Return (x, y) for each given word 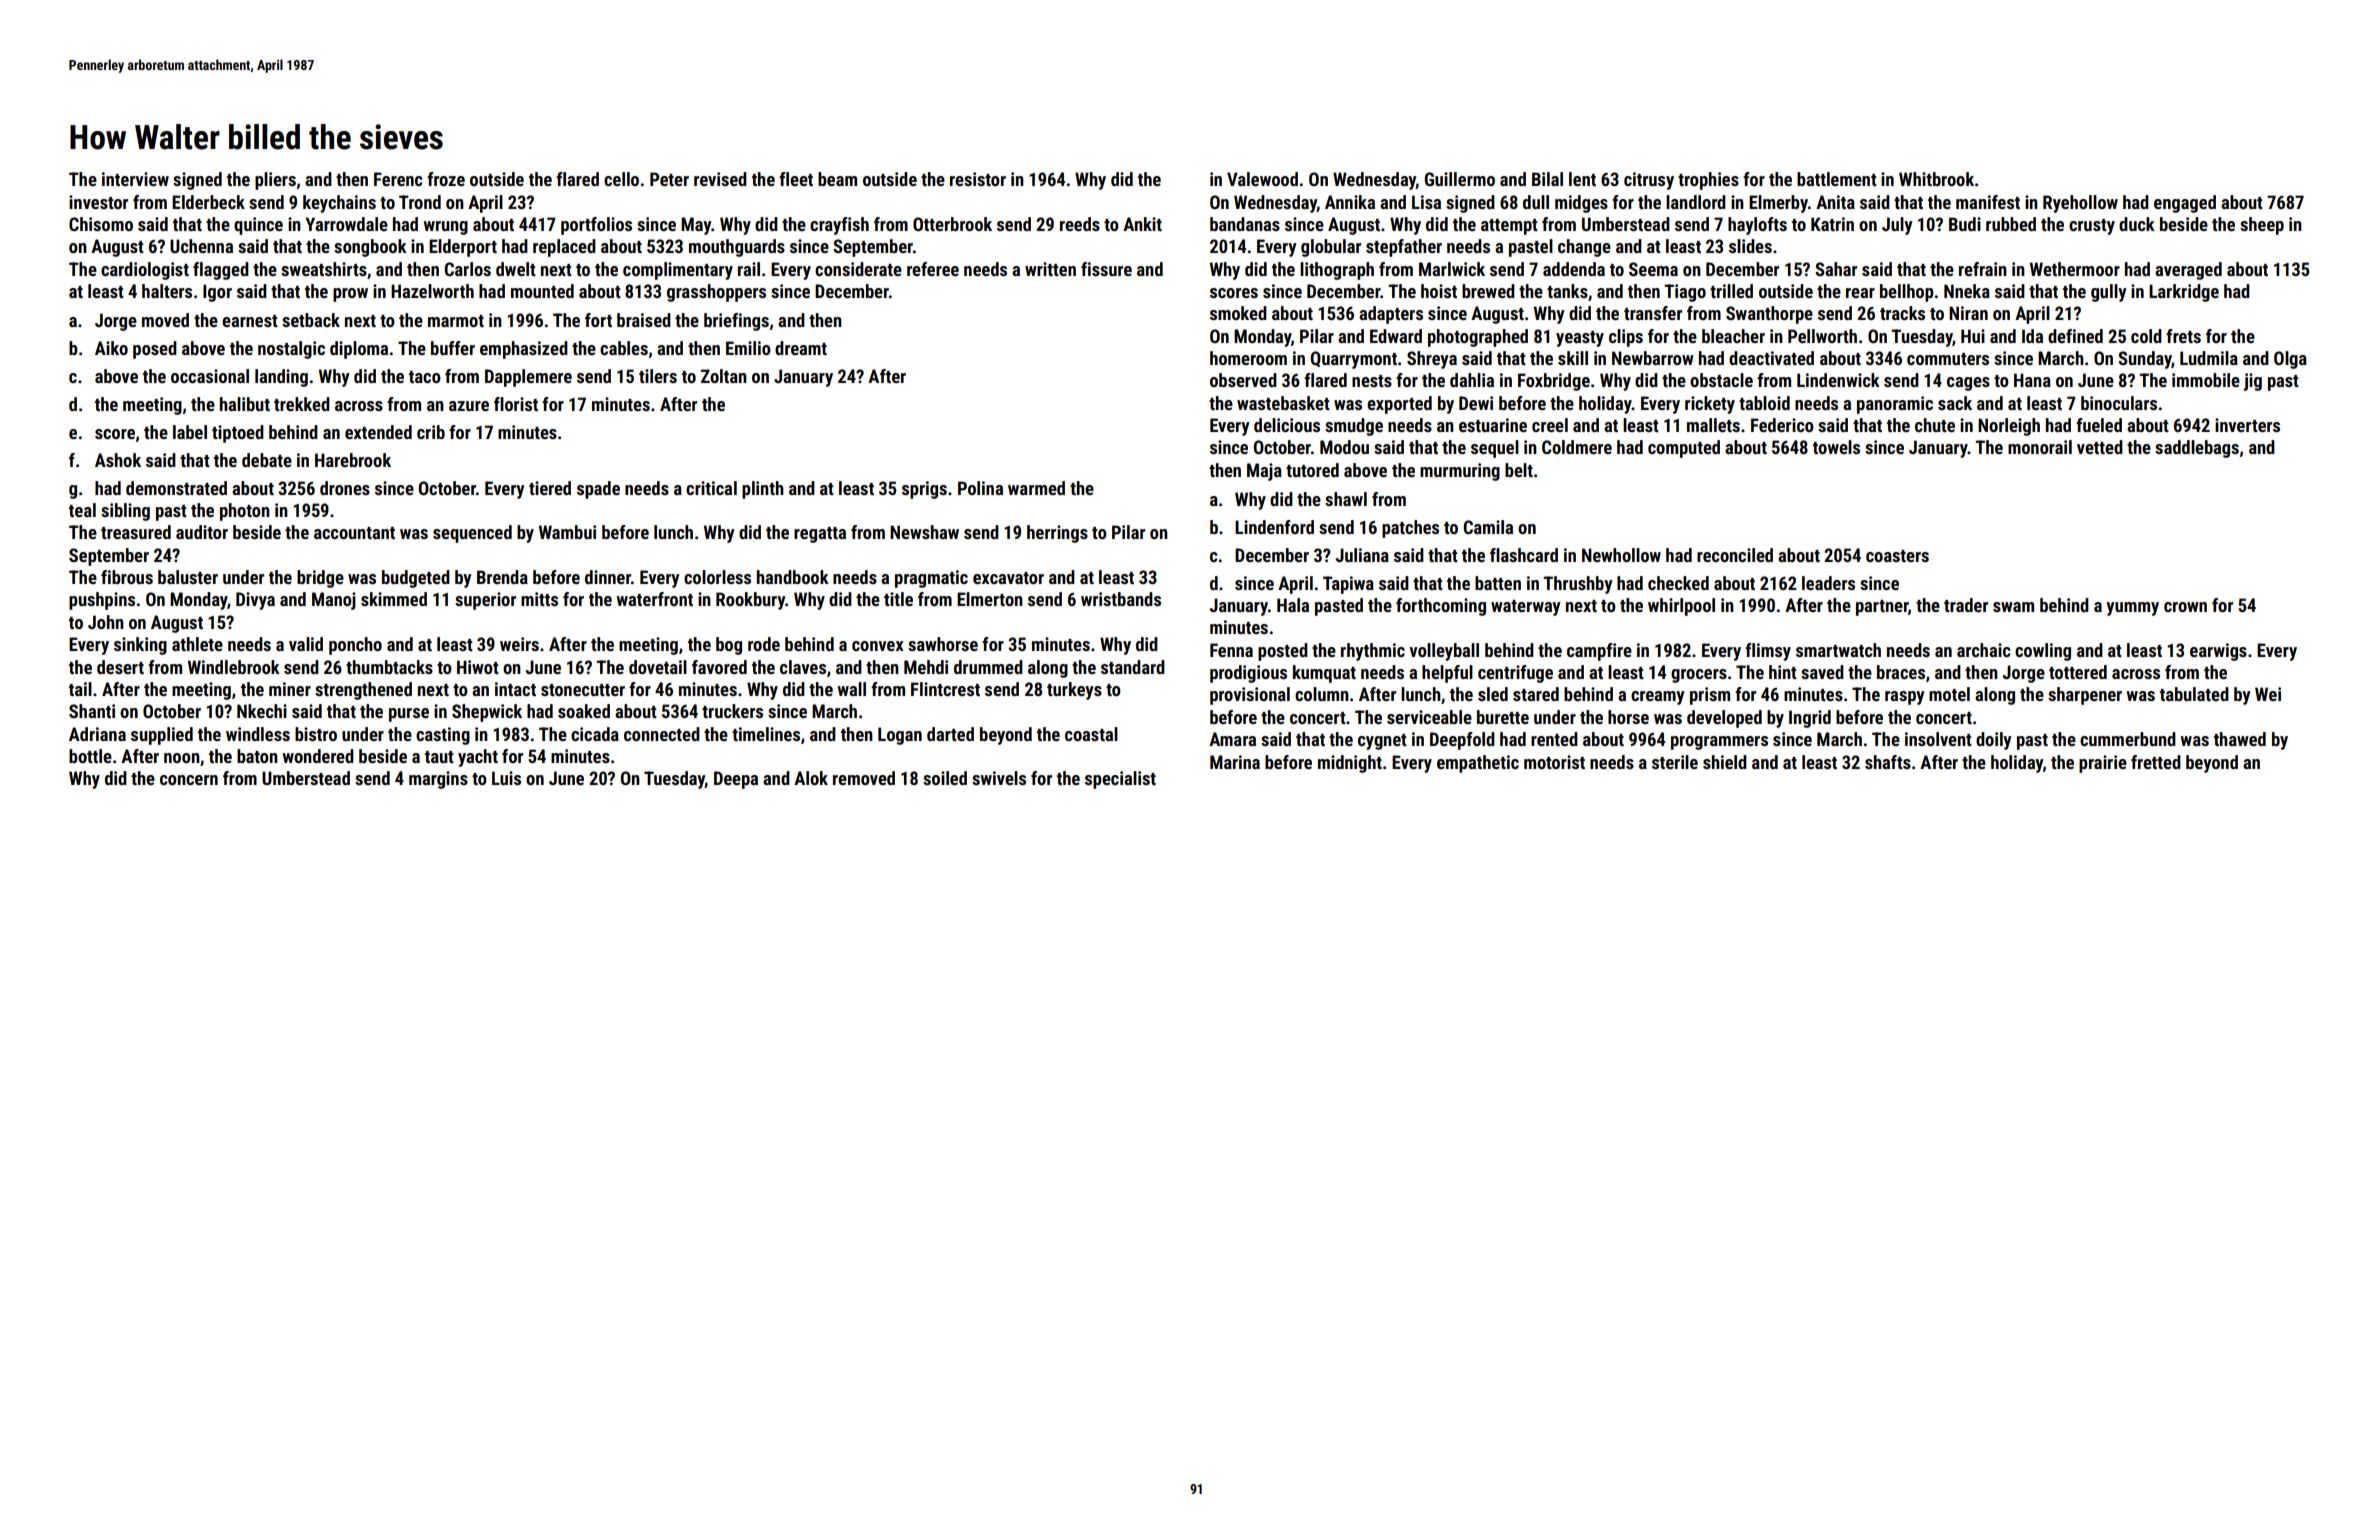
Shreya (1432, 360)
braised (644, 320)
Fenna (1231, 650)
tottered (2078, 672)
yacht (478, 758)
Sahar (1836, 269)
